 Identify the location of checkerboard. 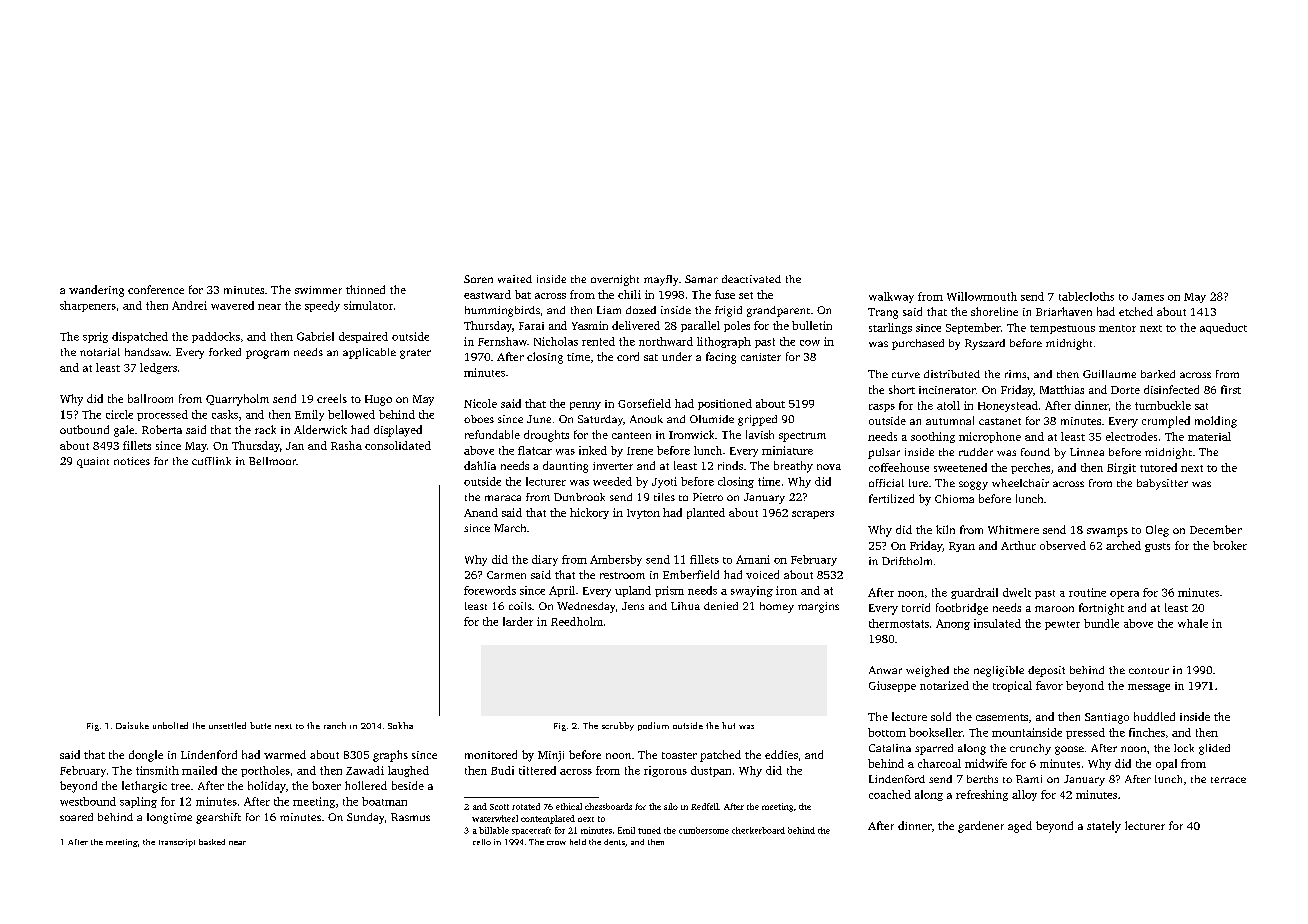
(758, 830).
